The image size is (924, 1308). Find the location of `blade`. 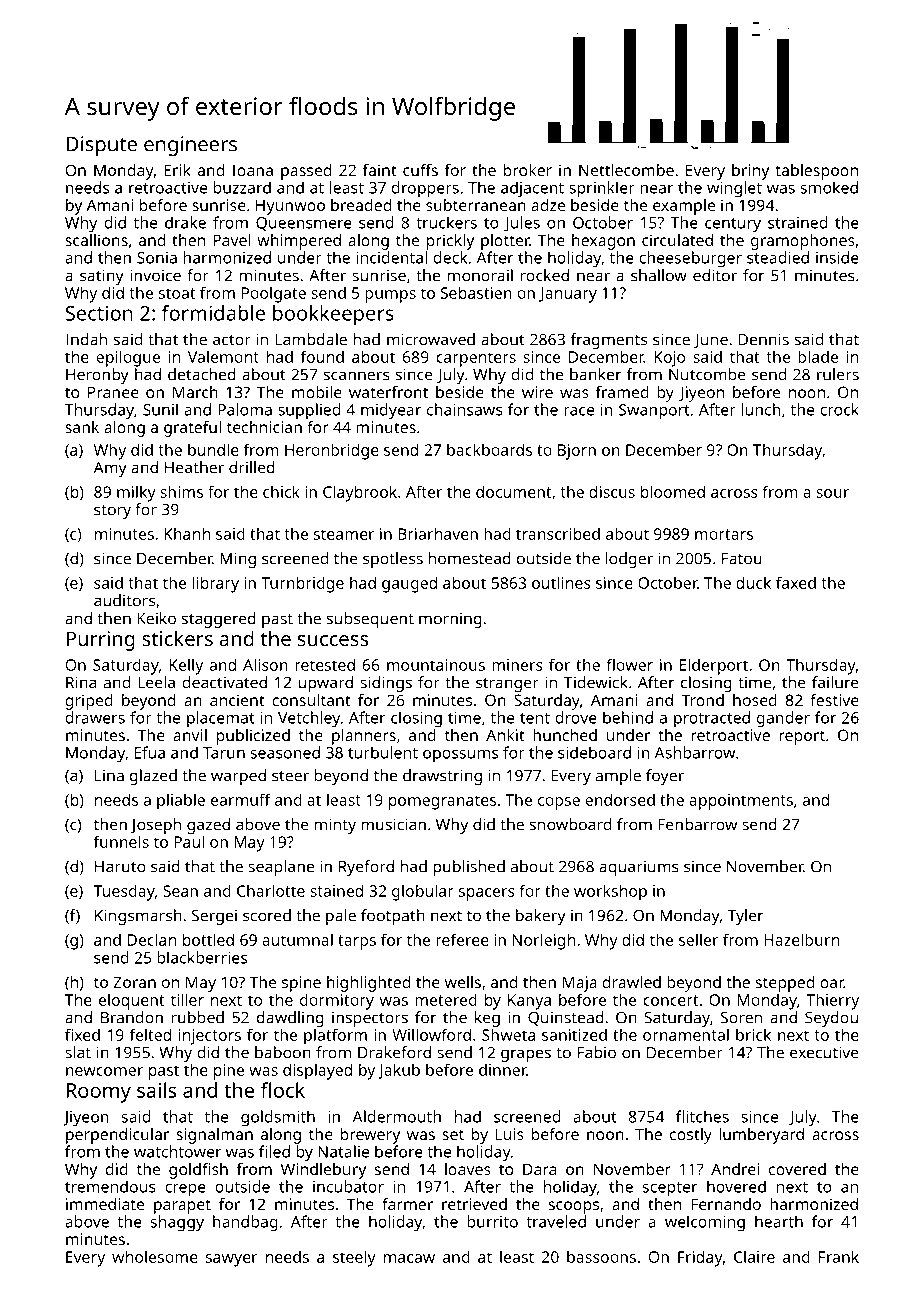

blade is located at coordinates (818, 356).
